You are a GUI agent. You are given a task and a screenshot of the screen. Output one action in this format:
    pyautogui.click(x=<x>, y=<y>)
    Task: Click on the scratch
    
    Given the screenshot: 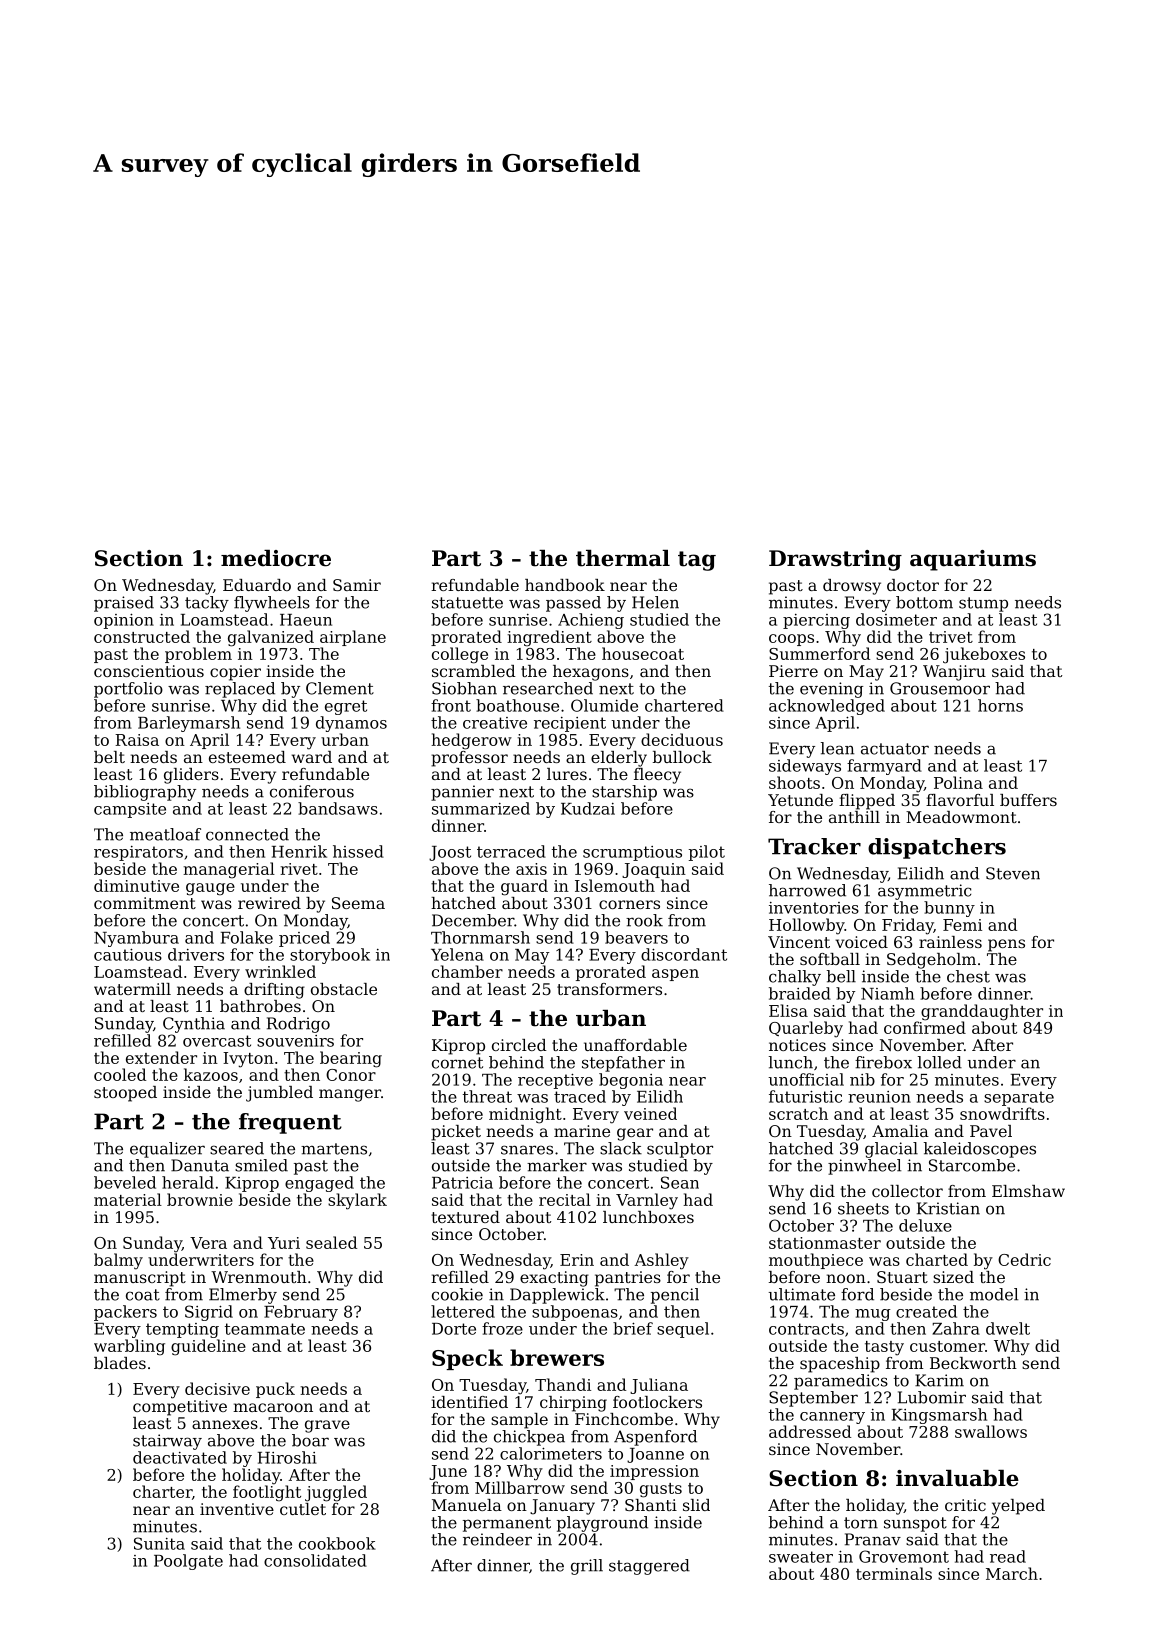 What is the action you would take?
    pyautogui.click(x=798, y=1113)
